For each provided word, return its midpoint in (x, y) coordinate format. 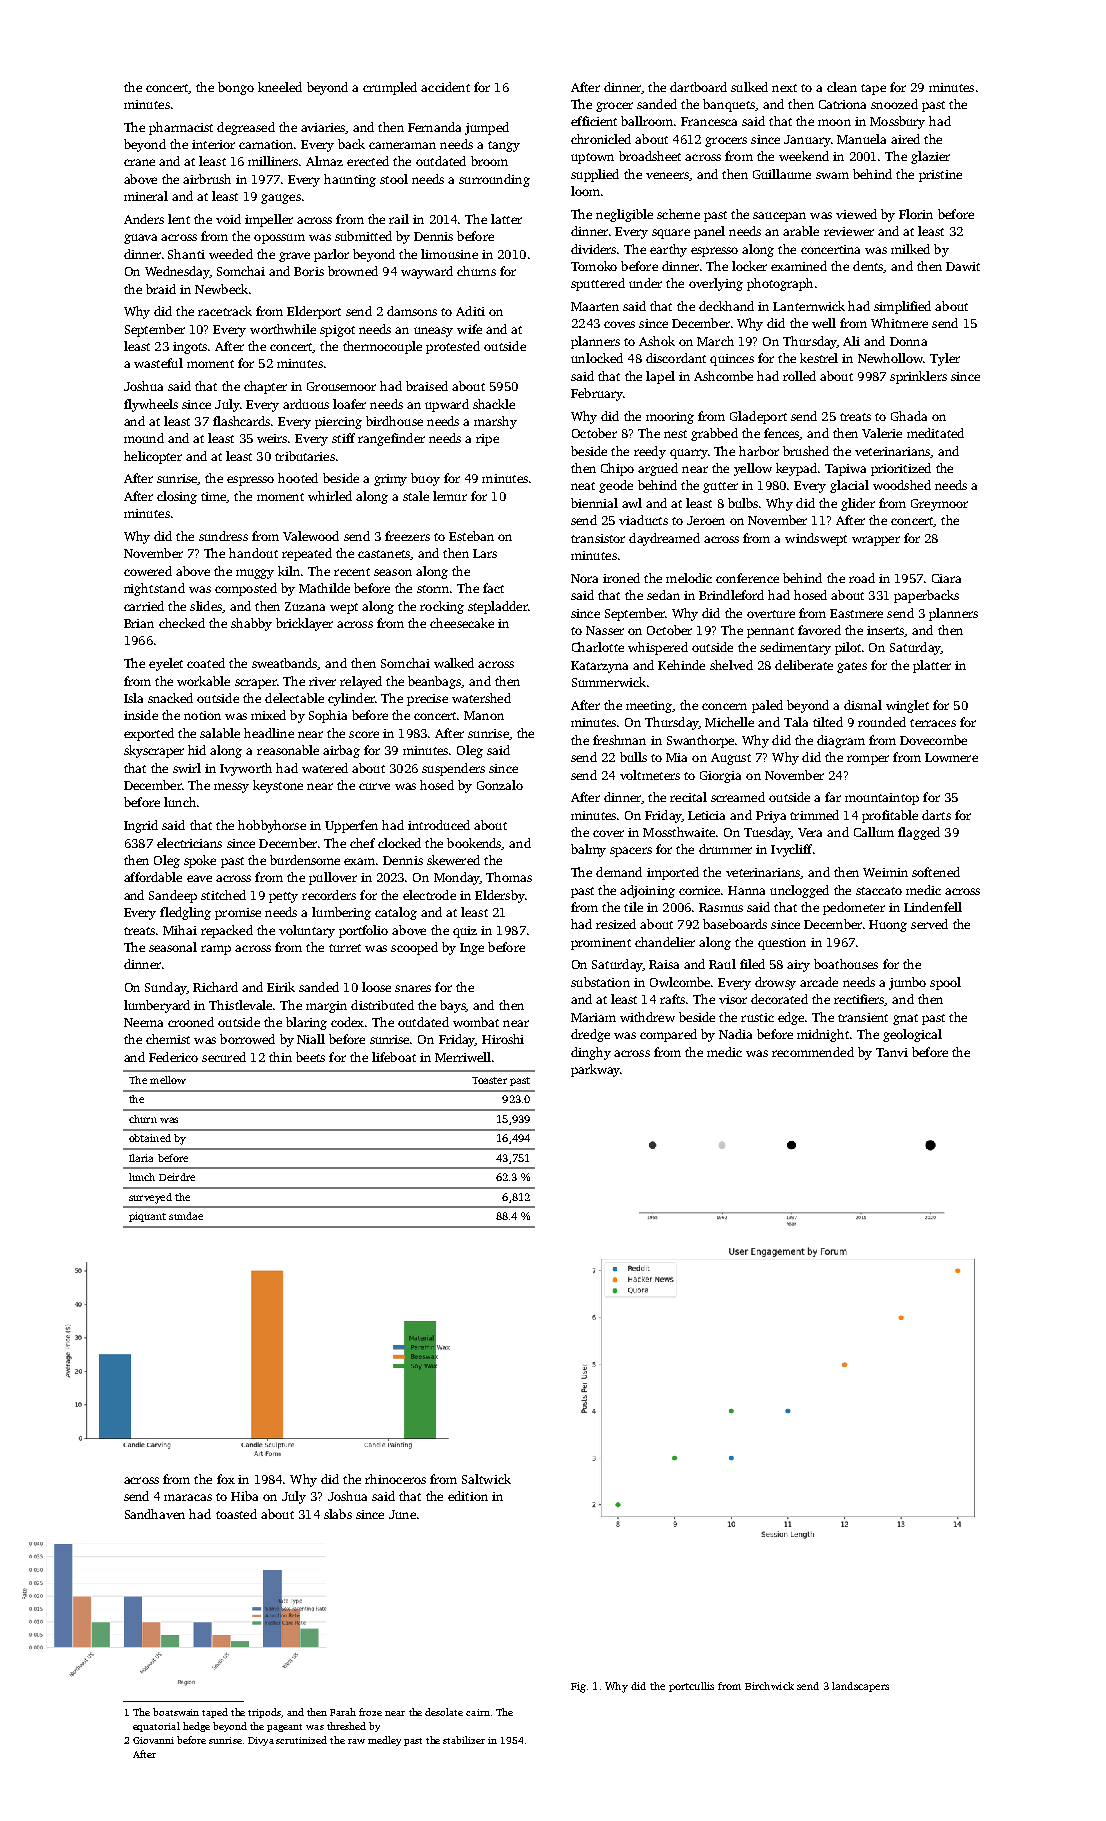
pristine (940, 176)
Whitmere (899, 323)
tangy (504, 146)
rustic (757, 1017)
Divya (261, 1741)
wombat (476, 1022)
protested (453, 347)
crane (139, 162)
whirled (330, 496)
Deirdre (177, 1177)
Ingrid (141, 826)
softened (936, 872)
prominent (601, 944)
